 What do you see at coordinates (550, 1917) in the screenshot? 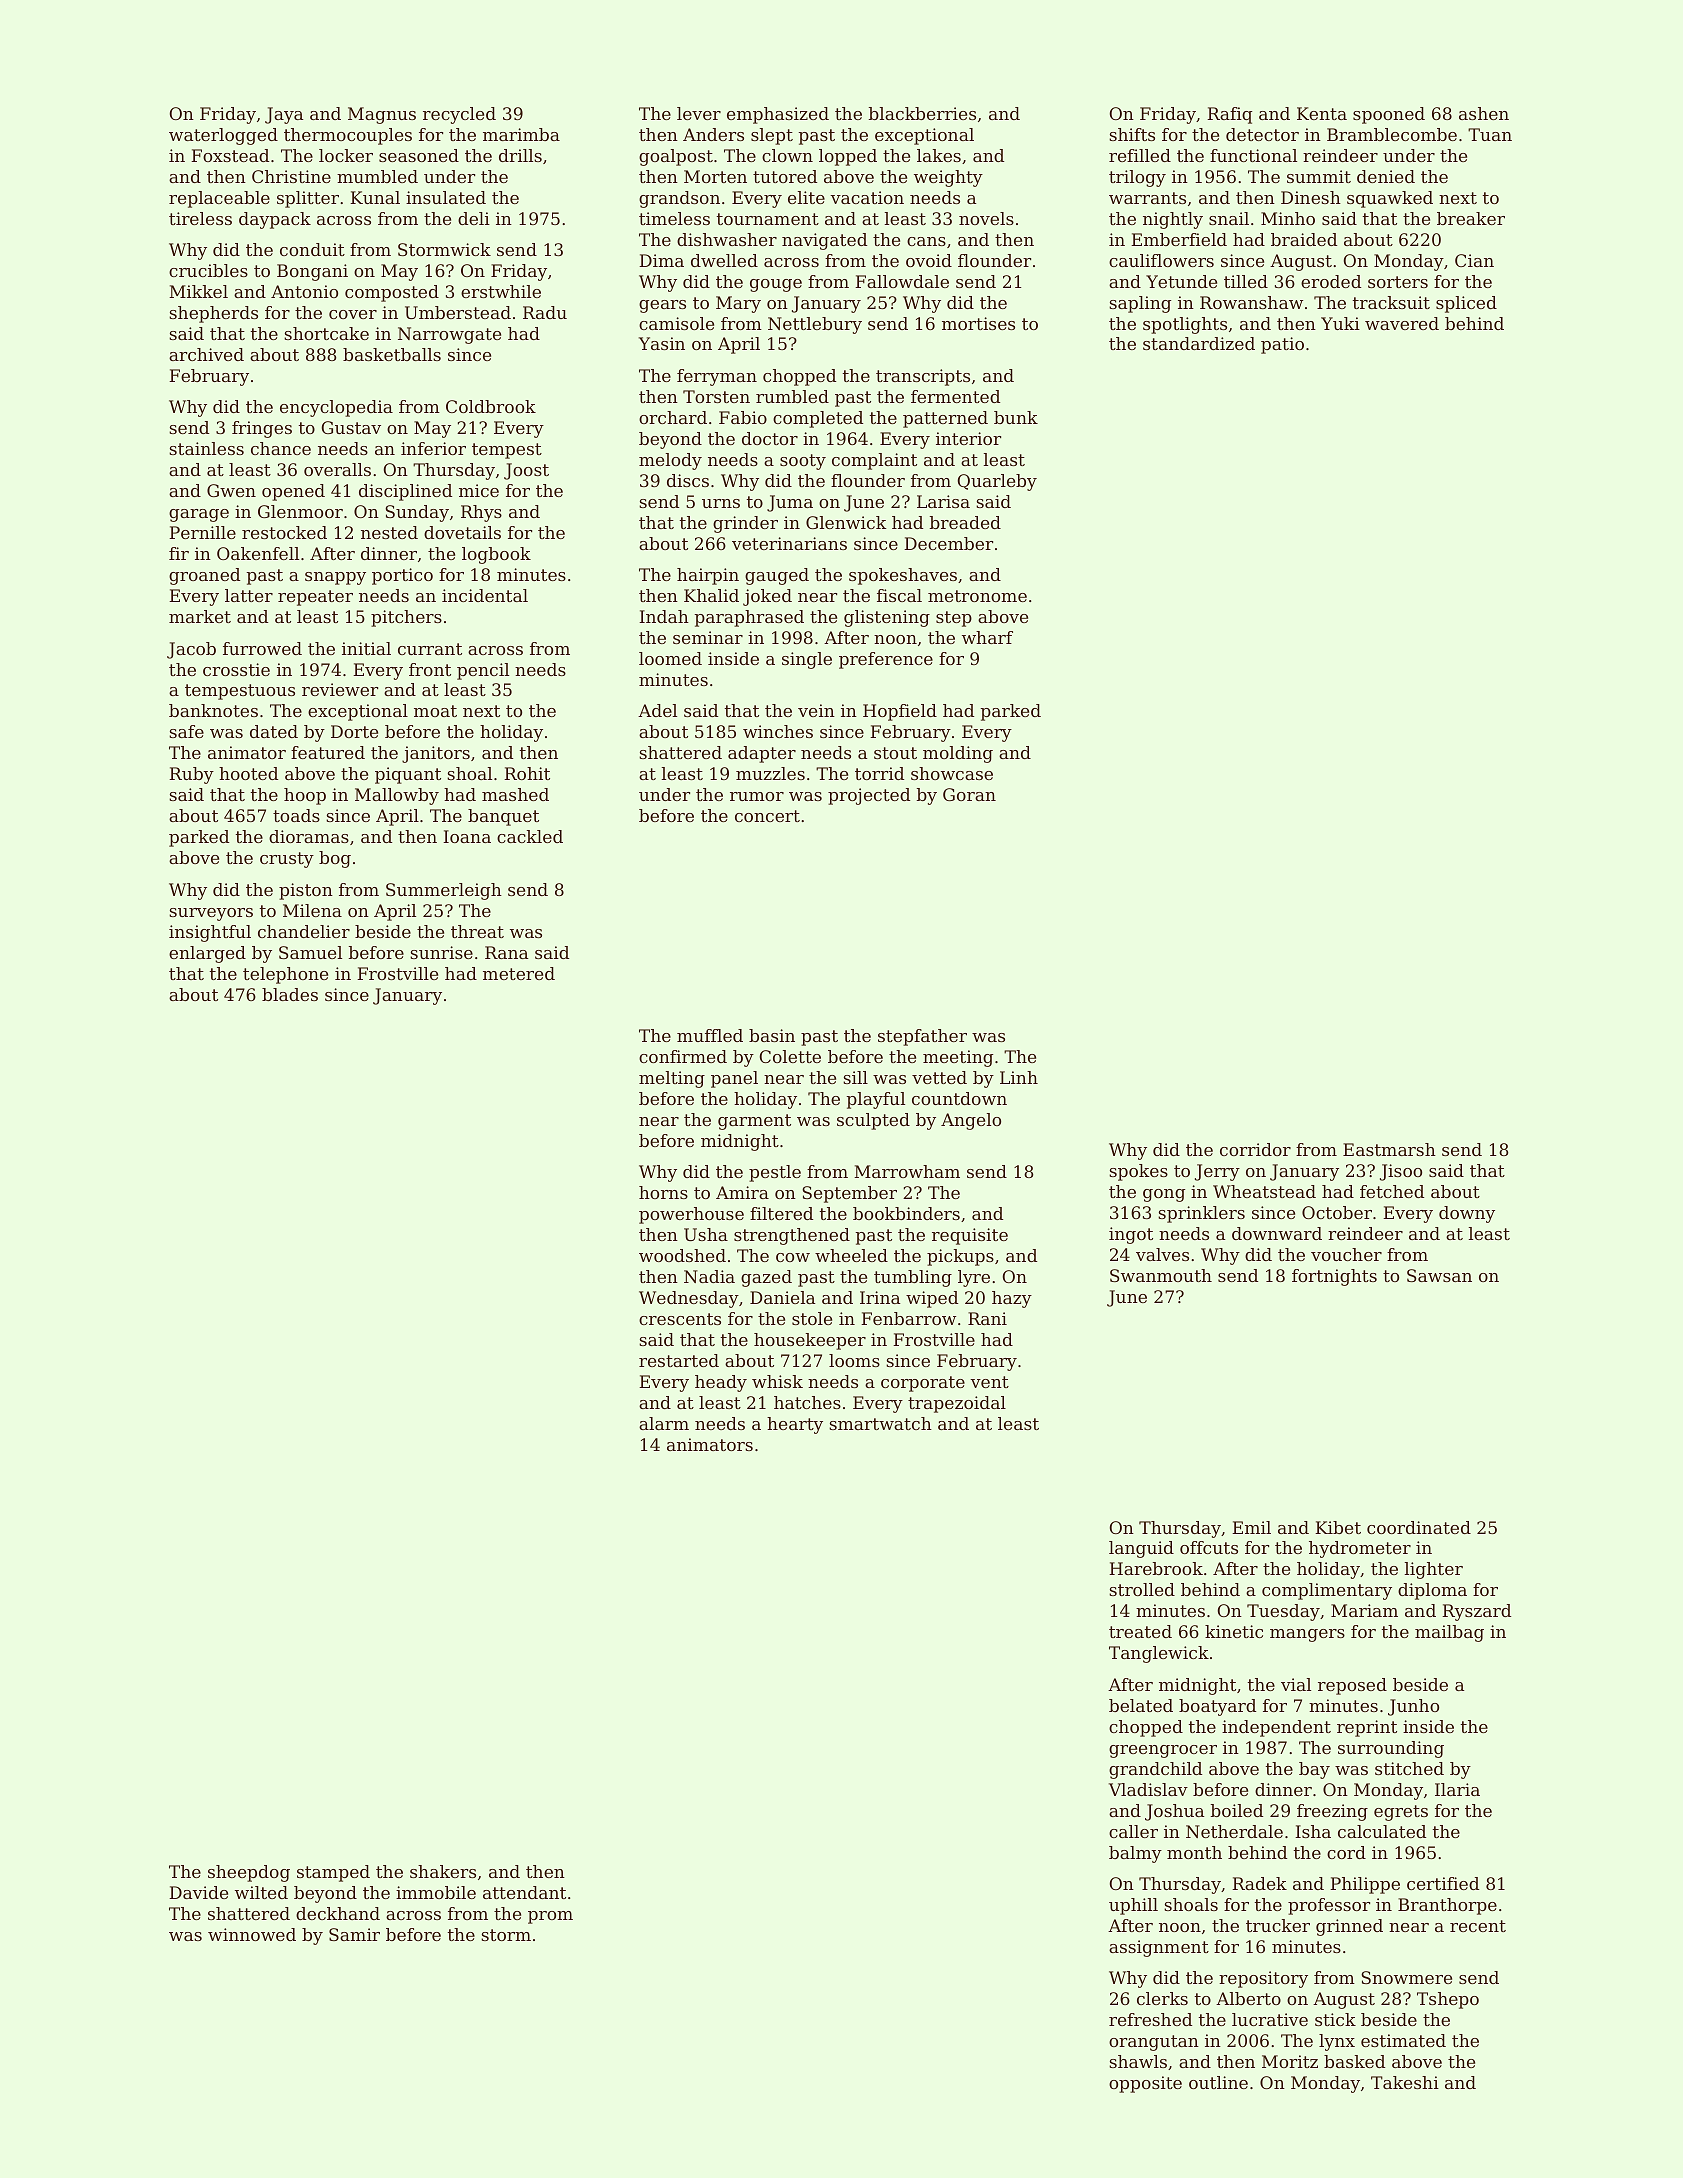
I see `prom` at bounding box center [550, 1917].
